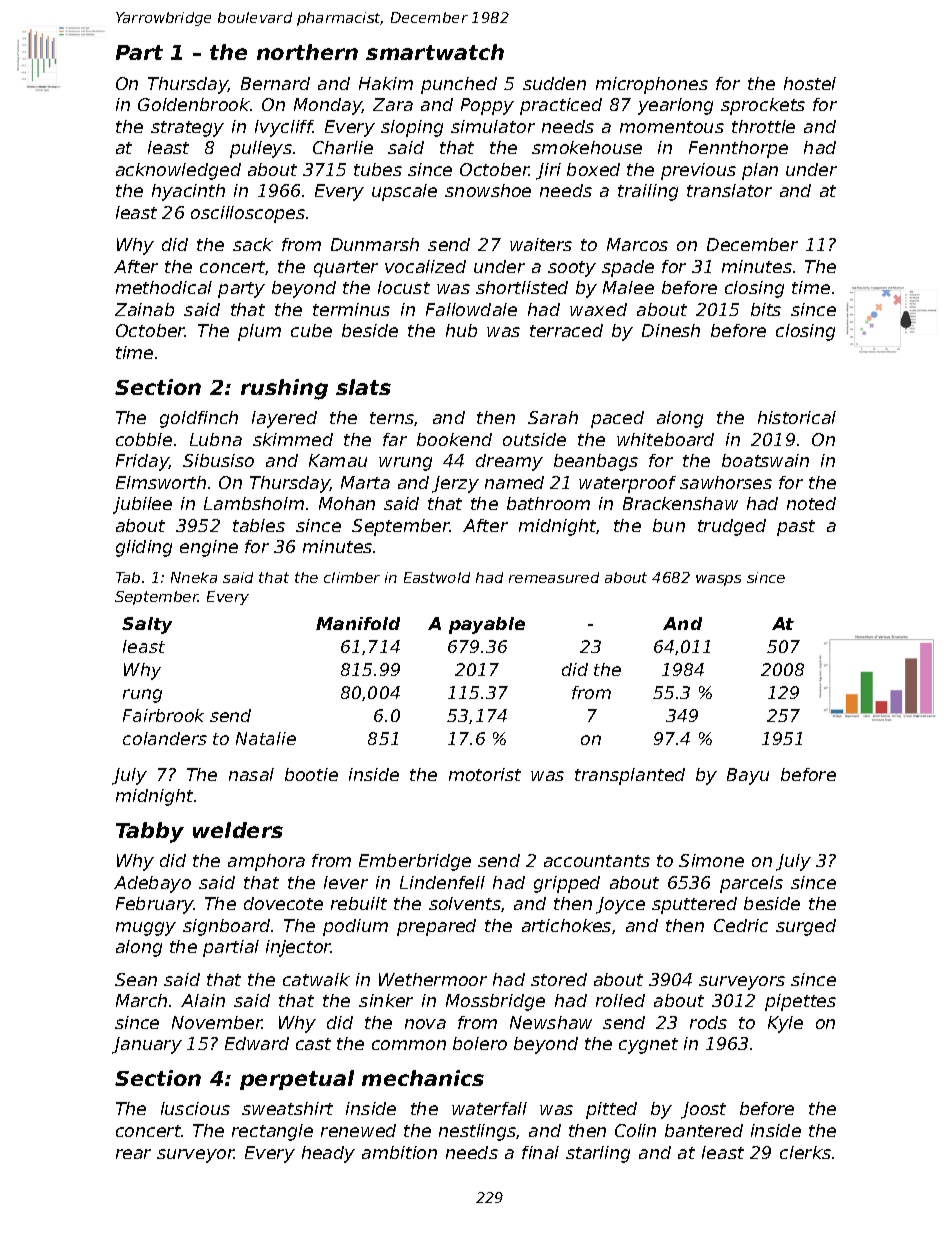 This screenshot has width=952, height=1233. What do you see at coordinates (810, 83) in the screenshot?
I see `hostel` at bounding box center [810, 83].
